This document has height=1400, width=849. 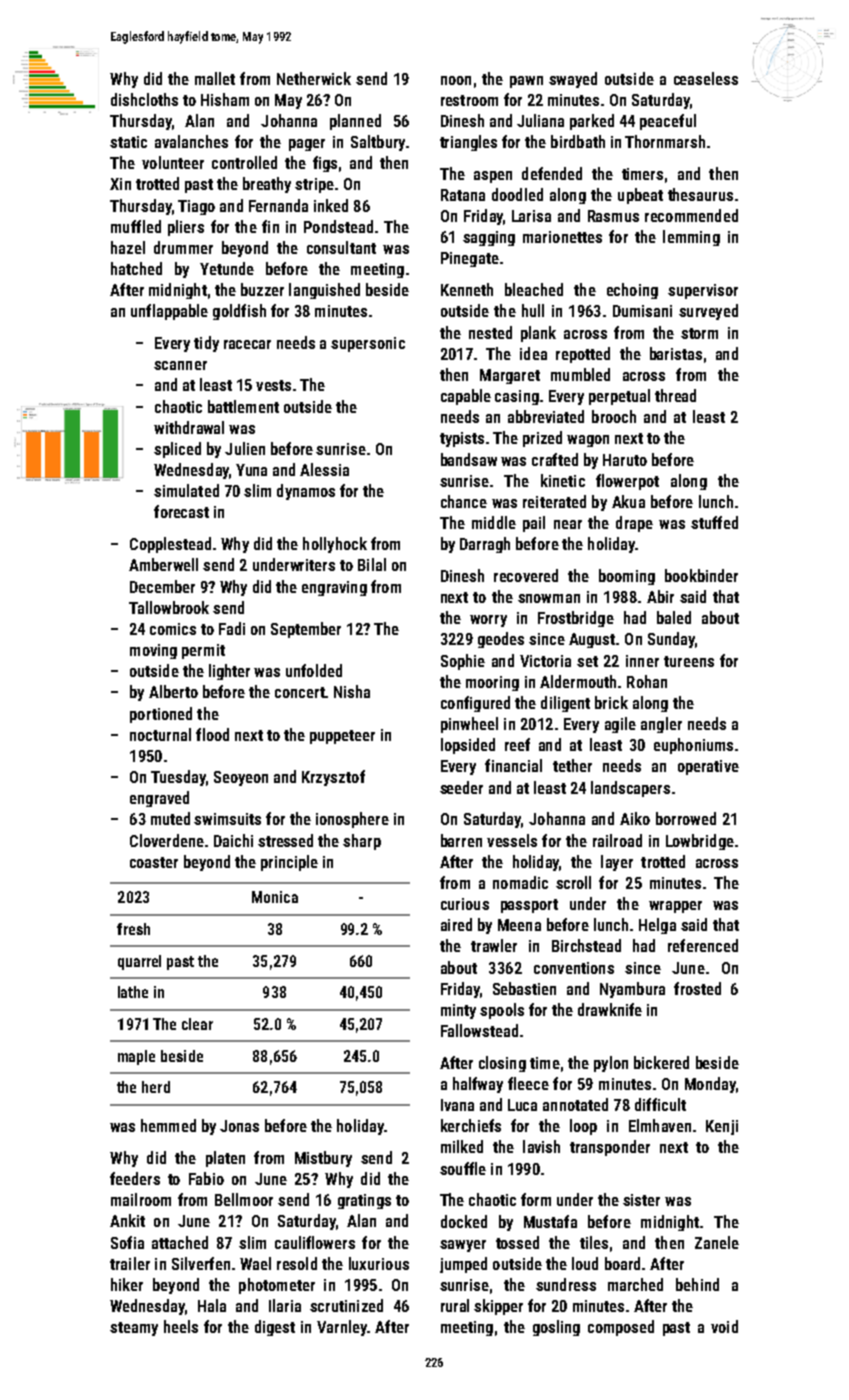 What do you see at coordinates (323, 1159) in the document?
I see `Mistbury` at bounding box center [323, 1159].
